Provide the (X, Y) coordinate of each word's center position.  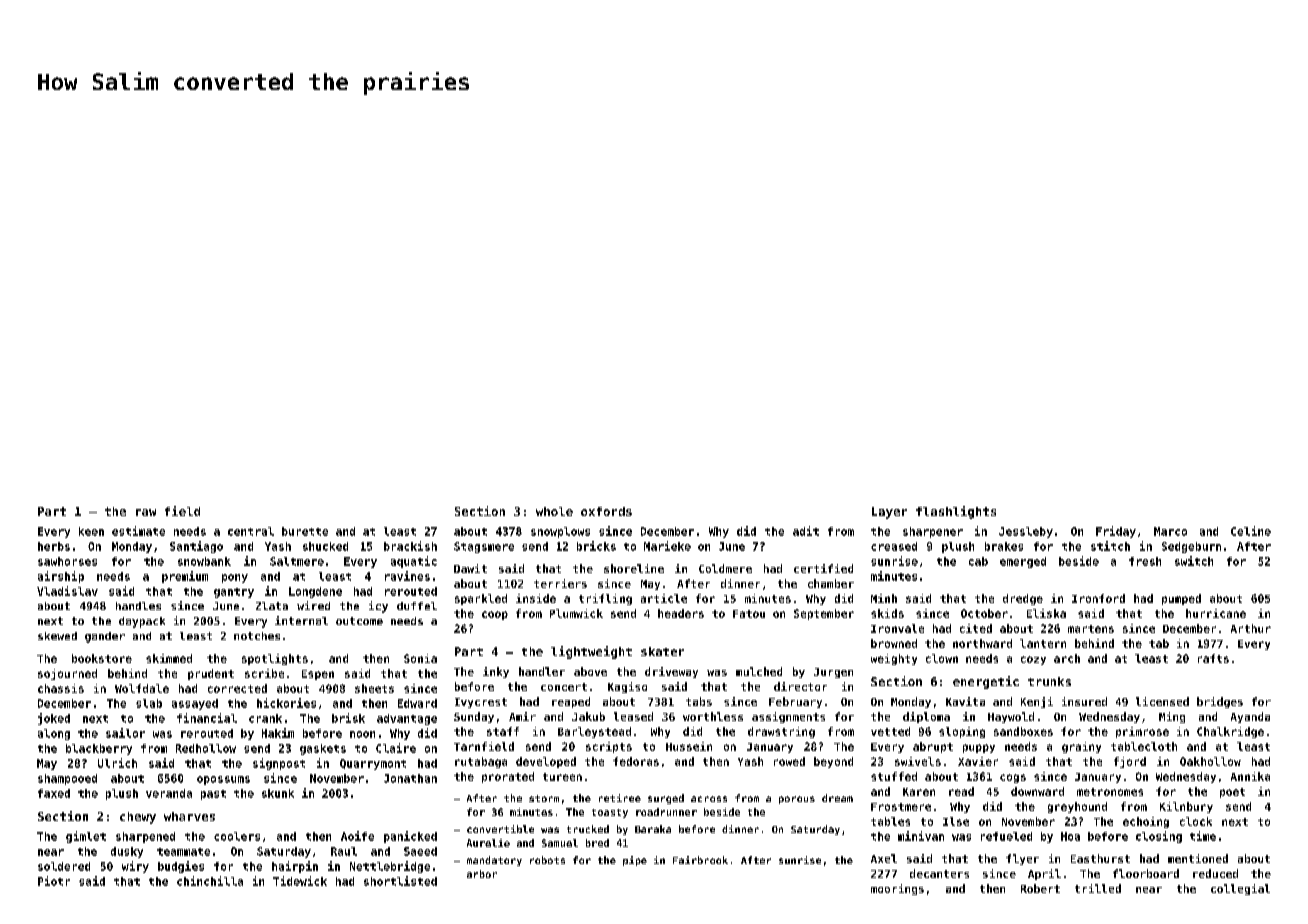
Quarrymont (373, 764)
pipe (635, 861)
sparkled (481, 599)
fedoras (636, 761)
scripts (609, 747)
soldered (64, 866)
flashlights (956, 512)
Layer (889, 513)
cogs (1013, 778)
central (251, 531)
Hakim (278, 733)
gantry (234, 593)
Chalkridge (1230, 732)
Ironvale (897, 628)
